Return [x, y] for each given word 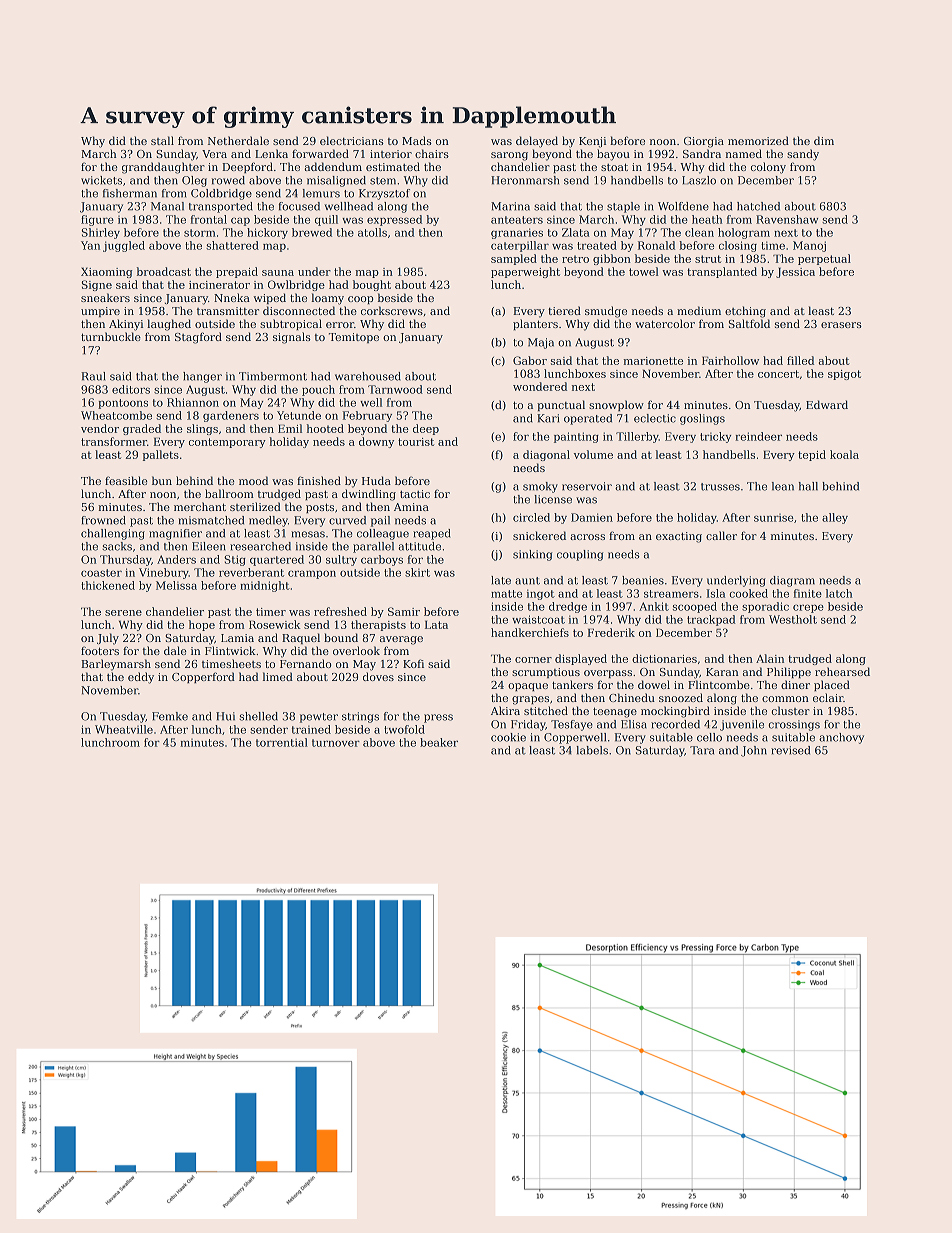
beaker [439, 742]
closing [738, 246]
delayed [537, 142]
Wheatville [124, 729]
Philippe [789, 672]
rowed [228, 180]
